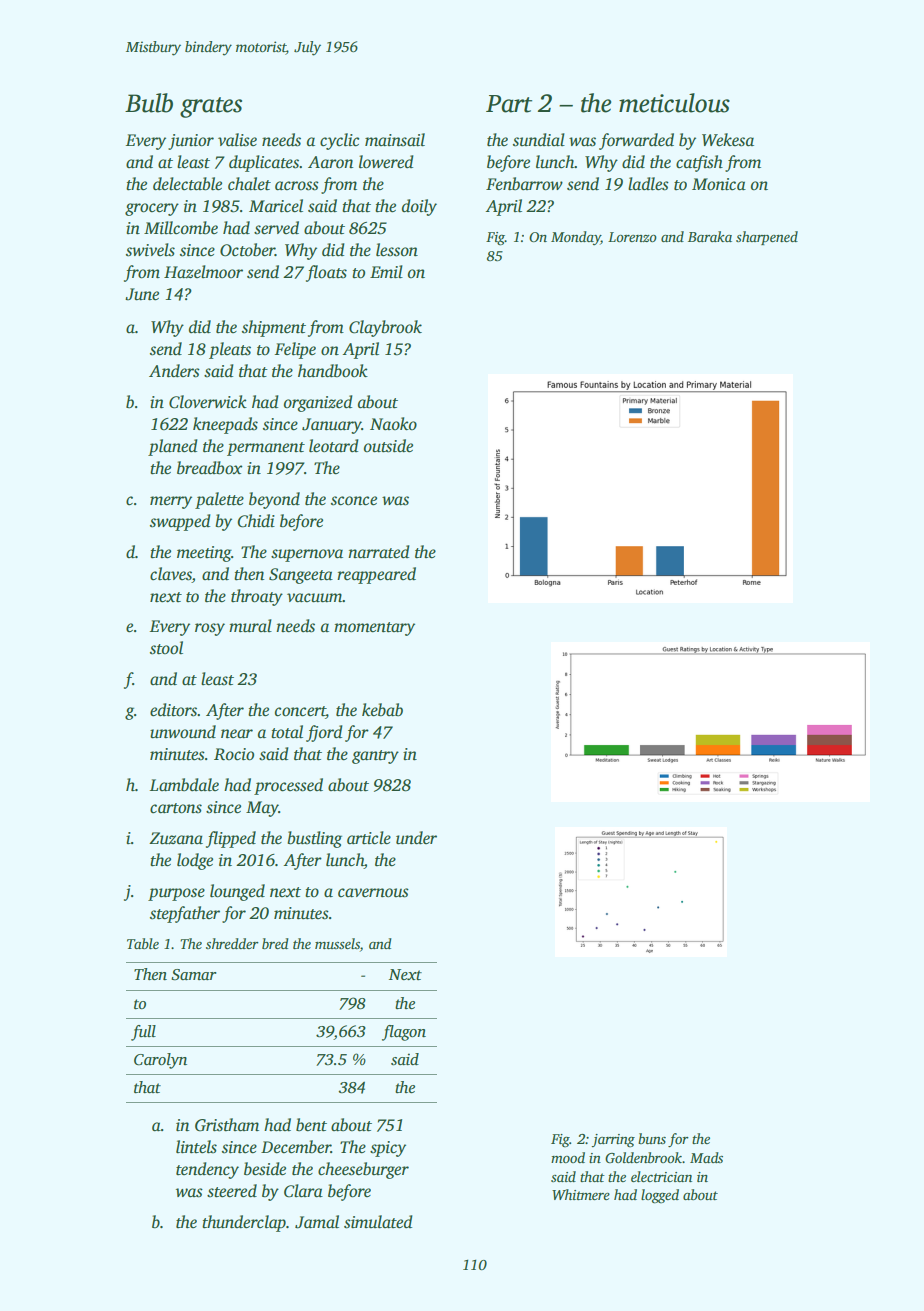 This page has width=924, height=1311. What do you see at coordinates (710, 236) in the page?
I see `Baraka` at bounding box center [710, 236].
